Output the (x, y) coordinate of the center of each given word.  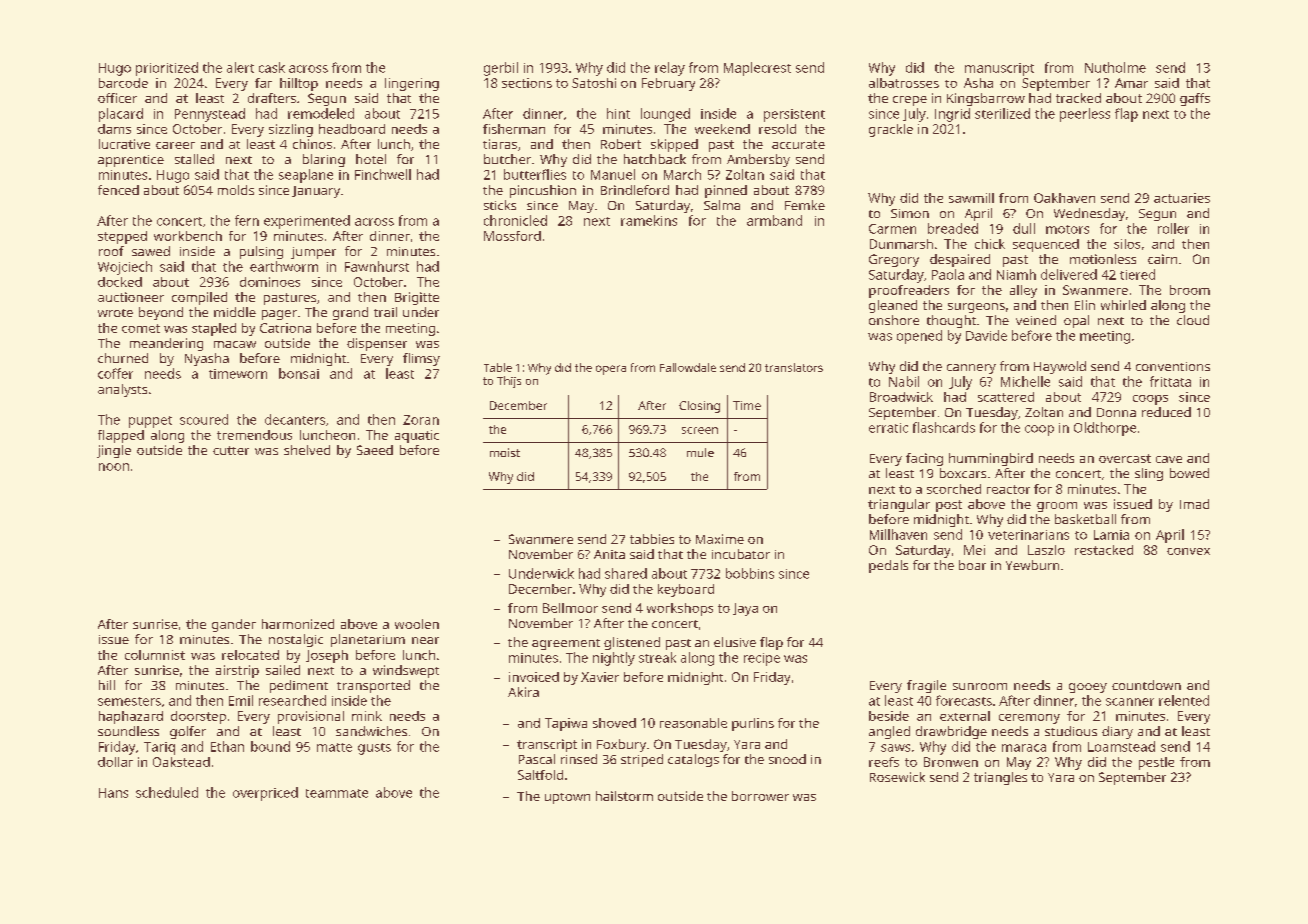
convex (1188, 551)
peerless (1085, 115)
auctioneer (131, 297)
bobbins (750, 573)
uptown (567, 798)
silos (1127, 244)
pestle (1156, 763)
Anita (609, 554)
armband (774, 220)
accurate (798, 144)
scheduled (167, 792)
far (263, 83)
